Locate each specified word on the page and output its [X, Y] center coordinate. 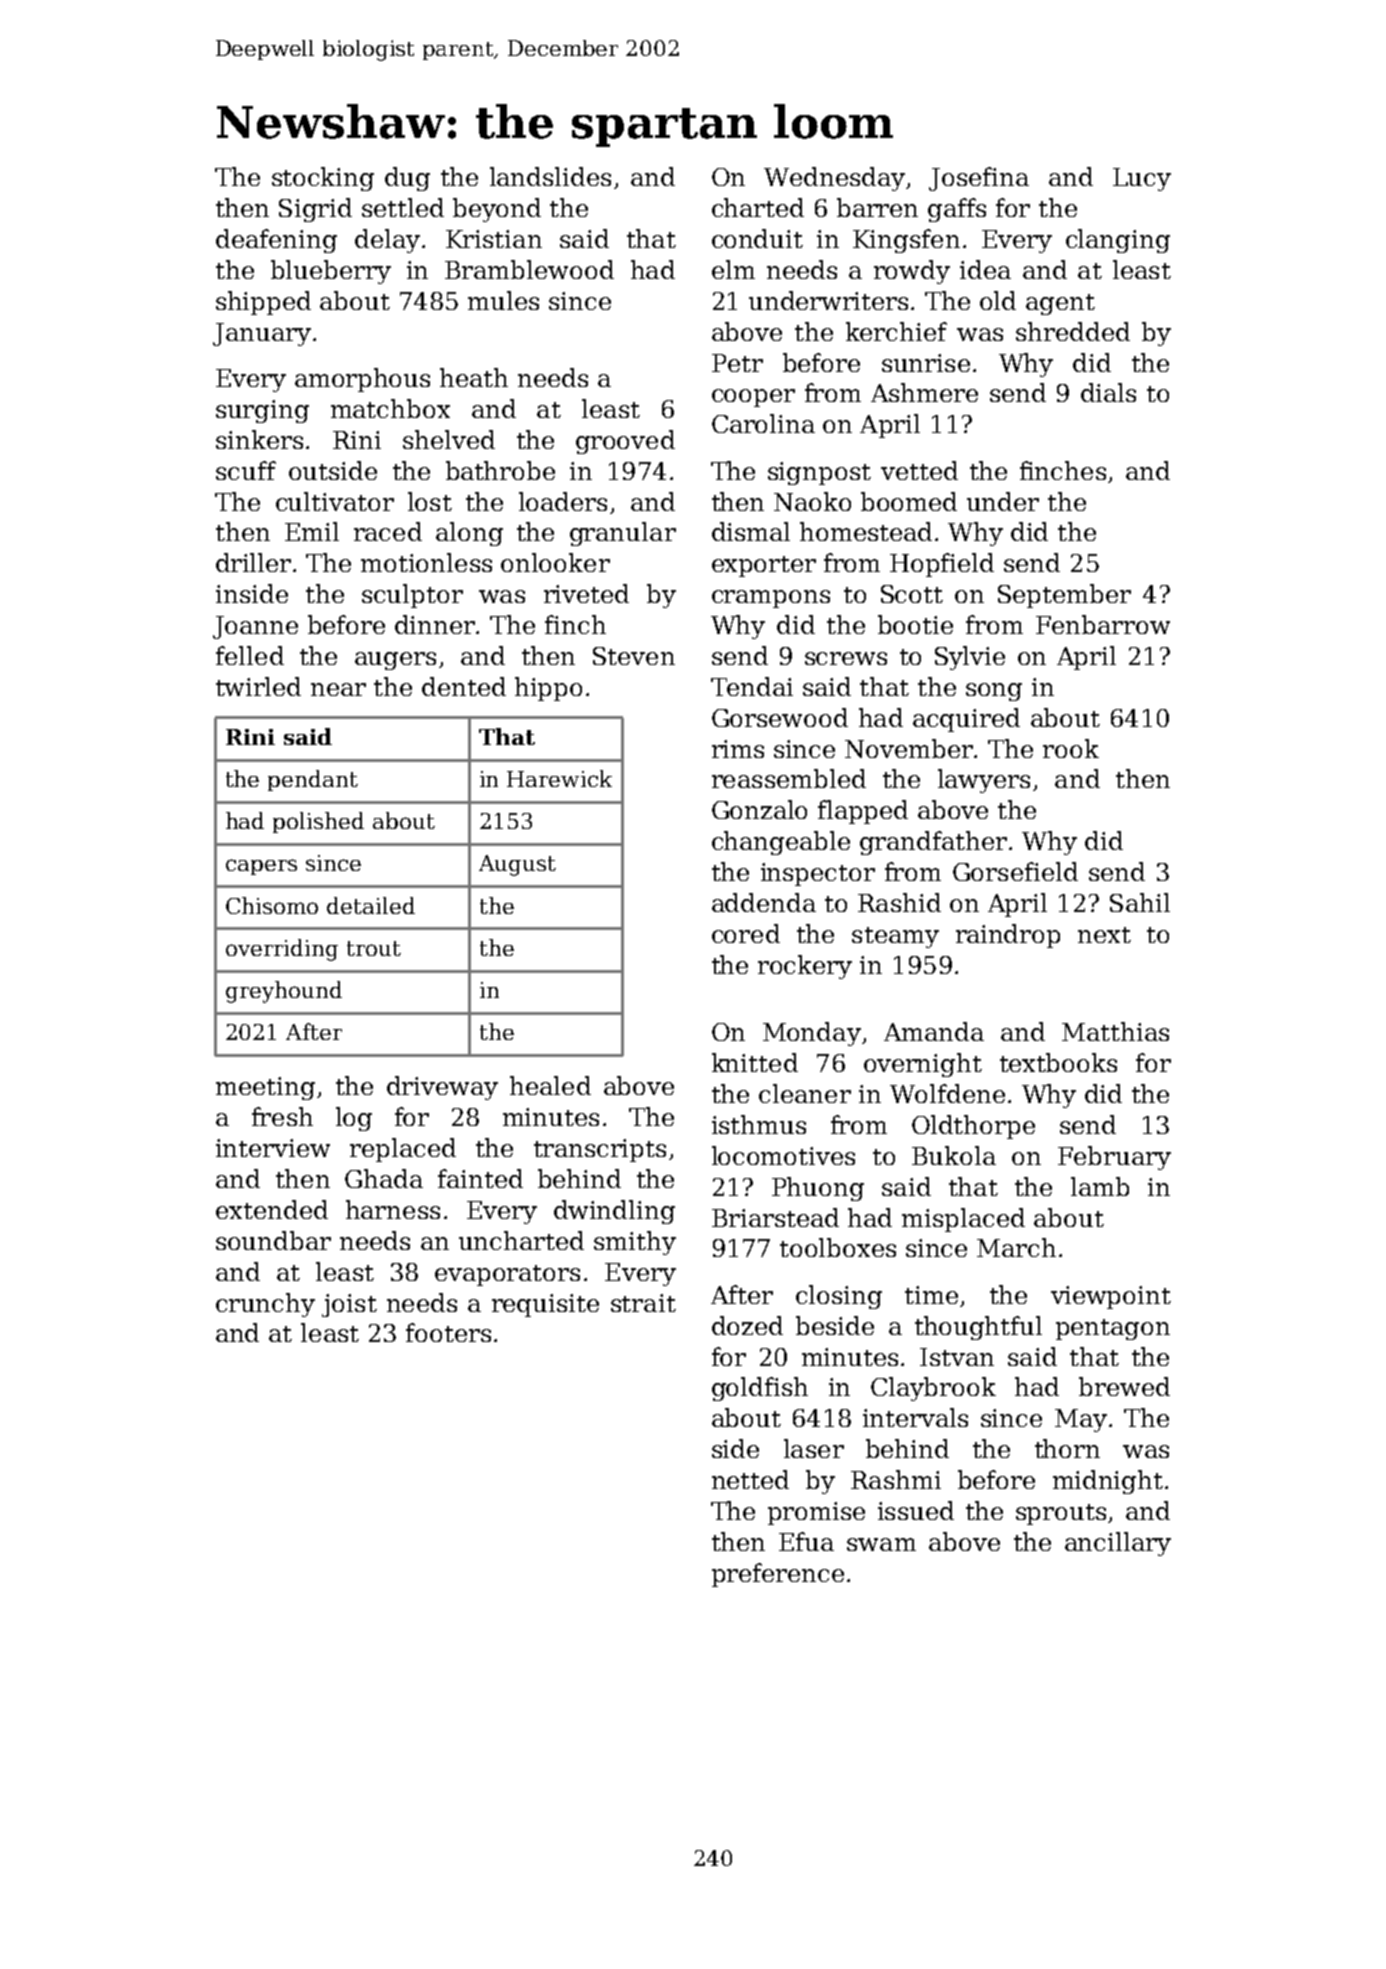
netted [750, 1479]
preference [778, 1575]
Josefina [979, 179]
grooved [625, 442]
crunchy [265, 1305]
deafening [276, 241]
